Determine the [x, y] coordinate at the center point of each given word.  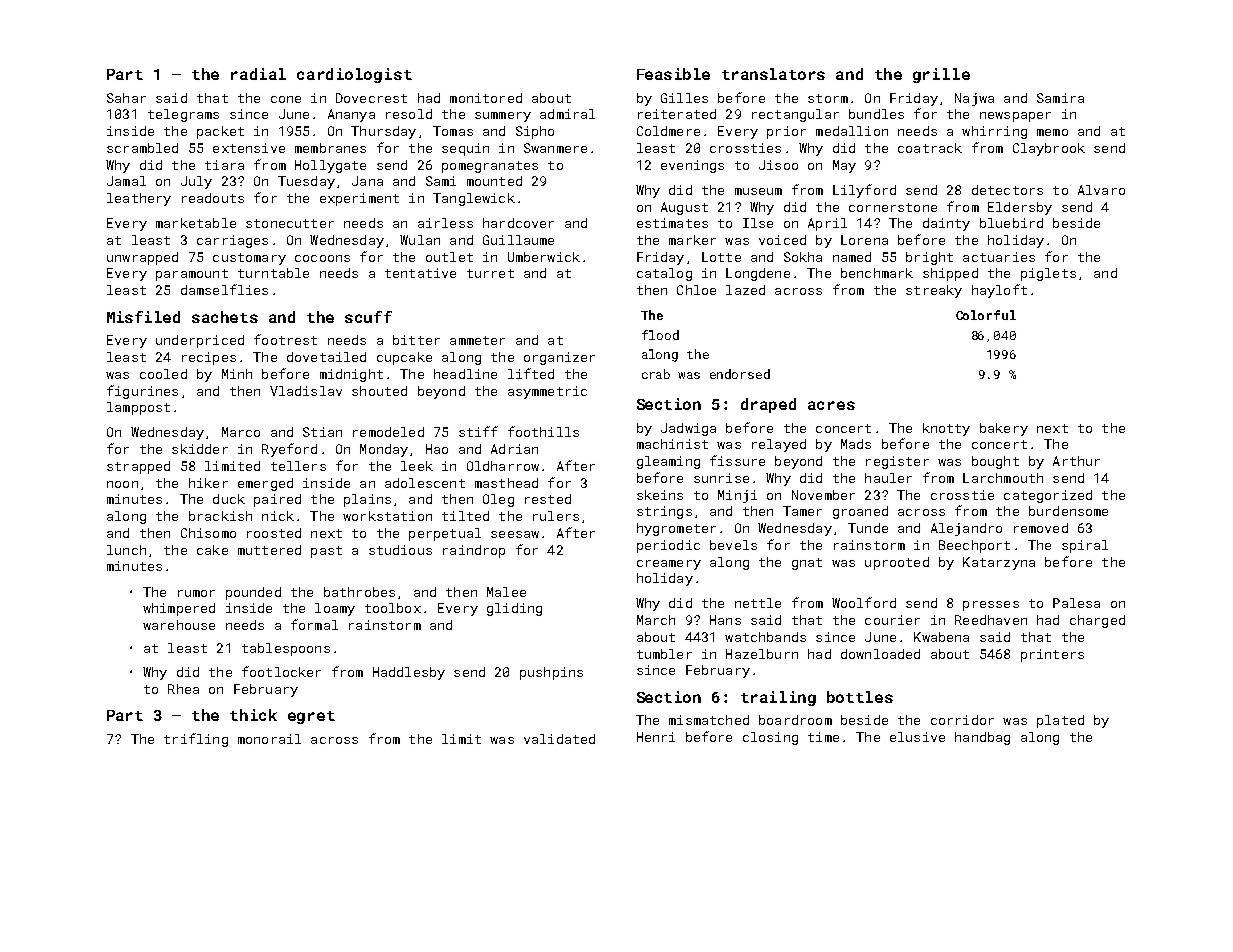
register [897, 462]
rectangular [795, 115]
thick [253, 715]
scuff [368, 317]
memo [1052, 132]
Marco [241, 432]
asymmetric [547, 392]
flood [660, 335]
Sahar [126, 98]
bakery [1004, 429]
